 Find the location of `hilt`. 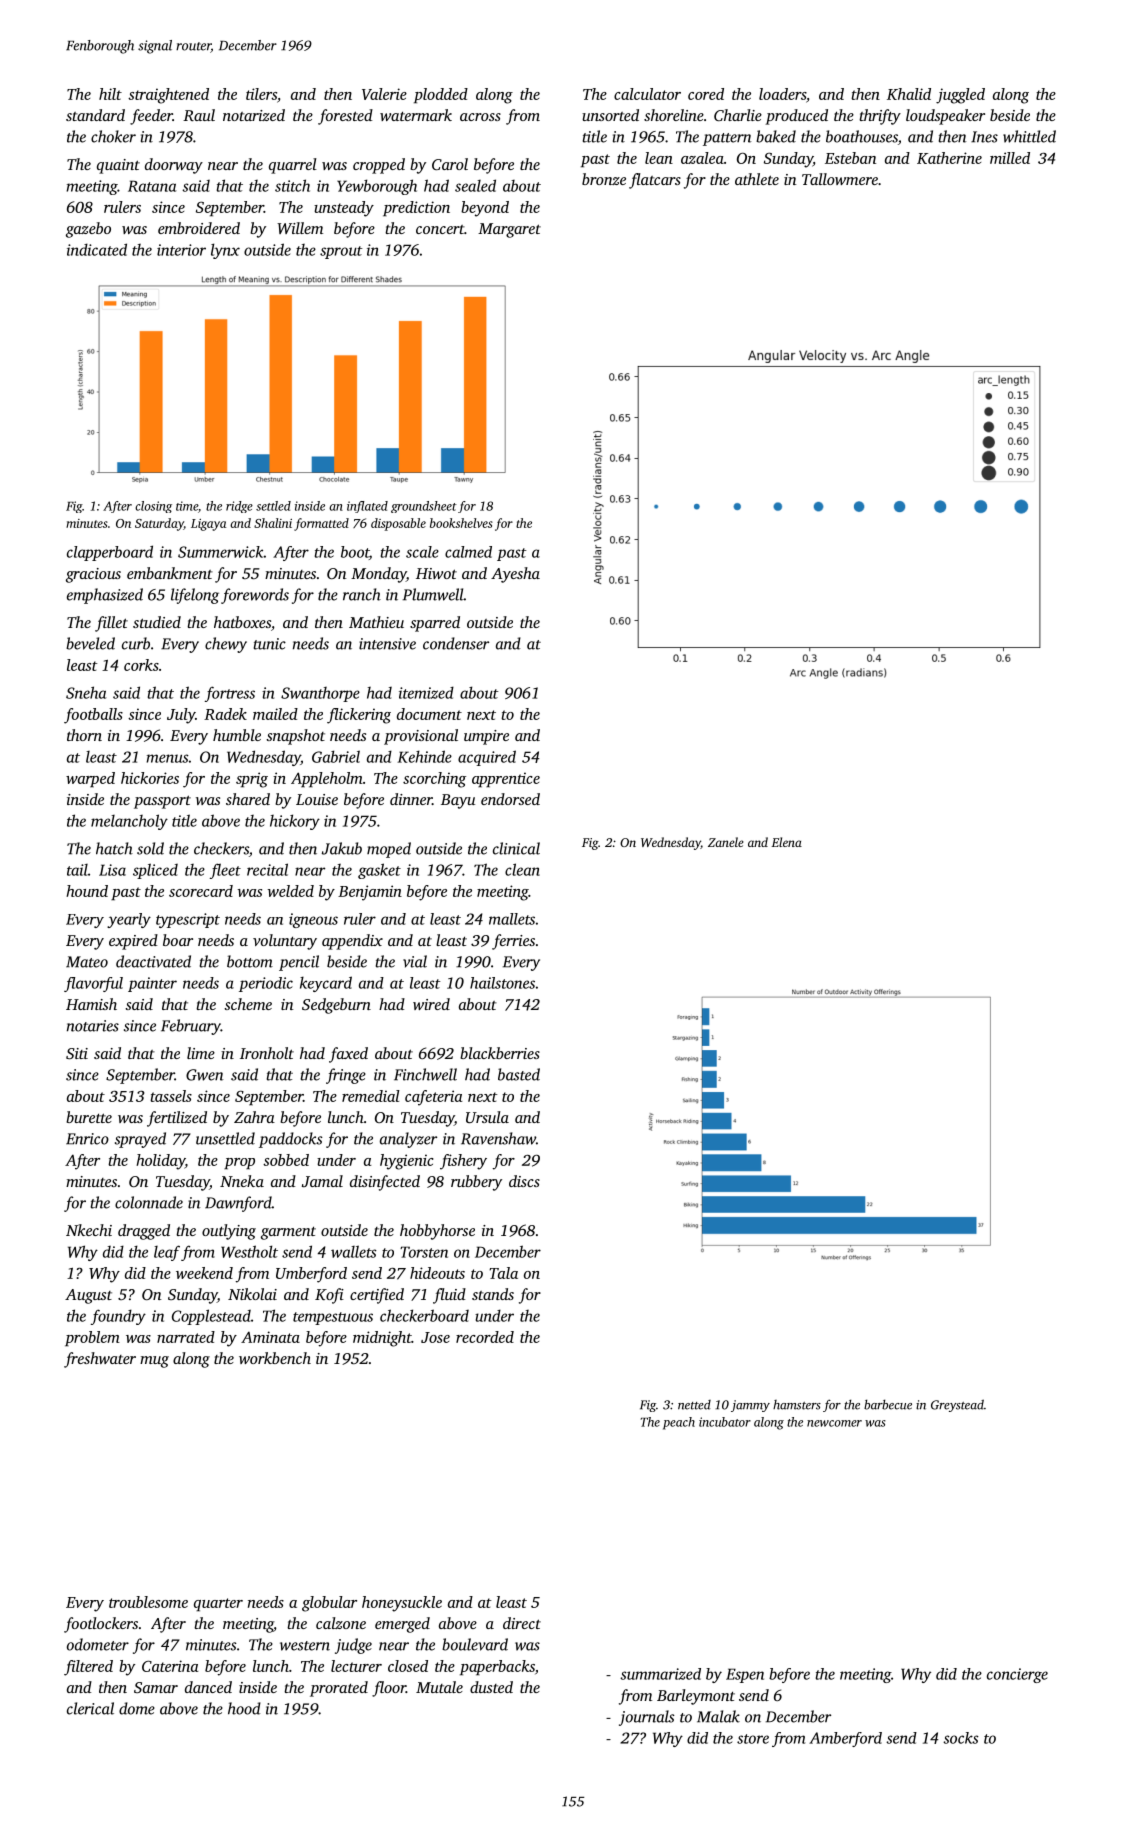

hilt is located at coordinates (110, 94).
